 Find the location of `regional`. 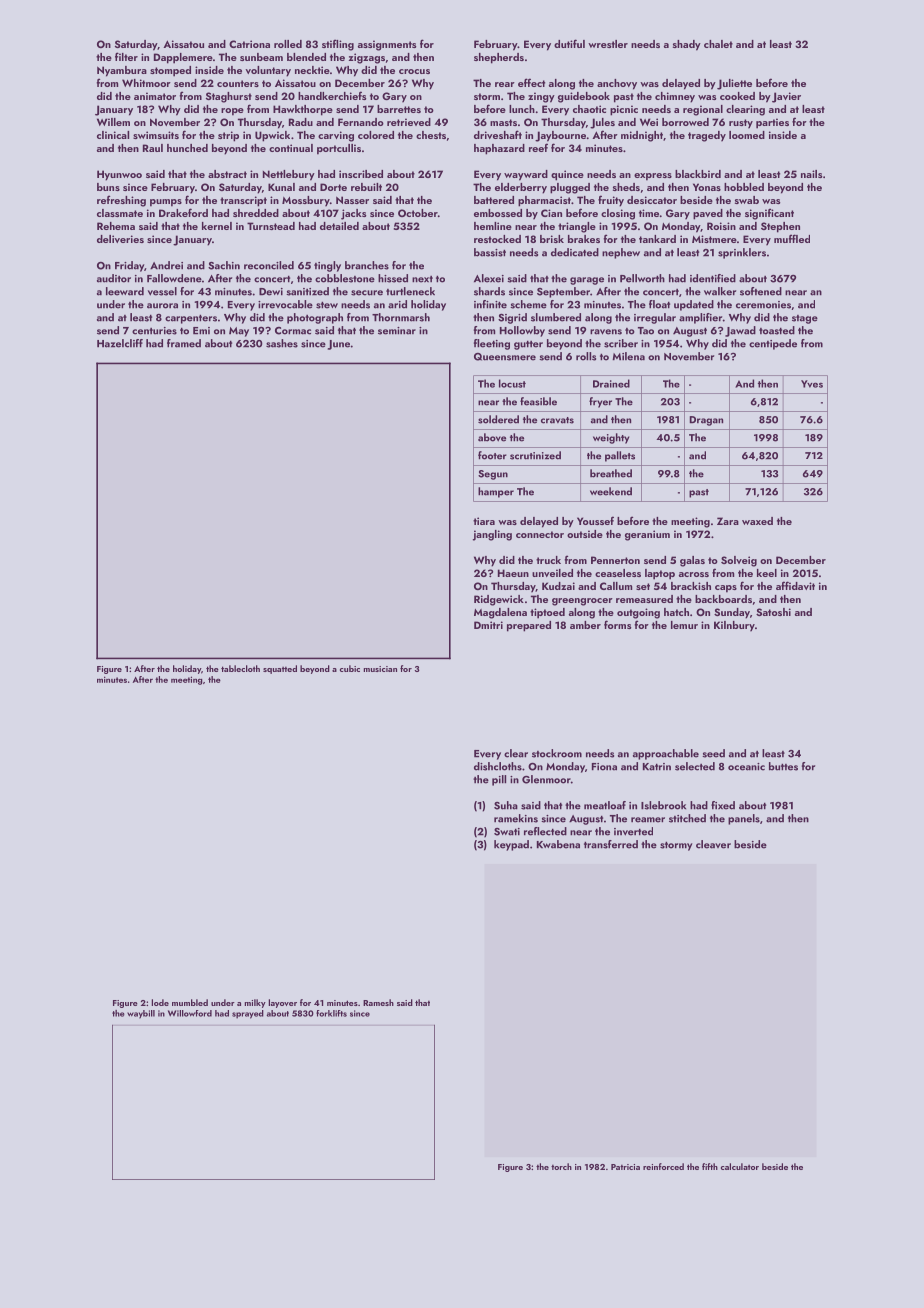

regional is located at coordinates (703, 110).
